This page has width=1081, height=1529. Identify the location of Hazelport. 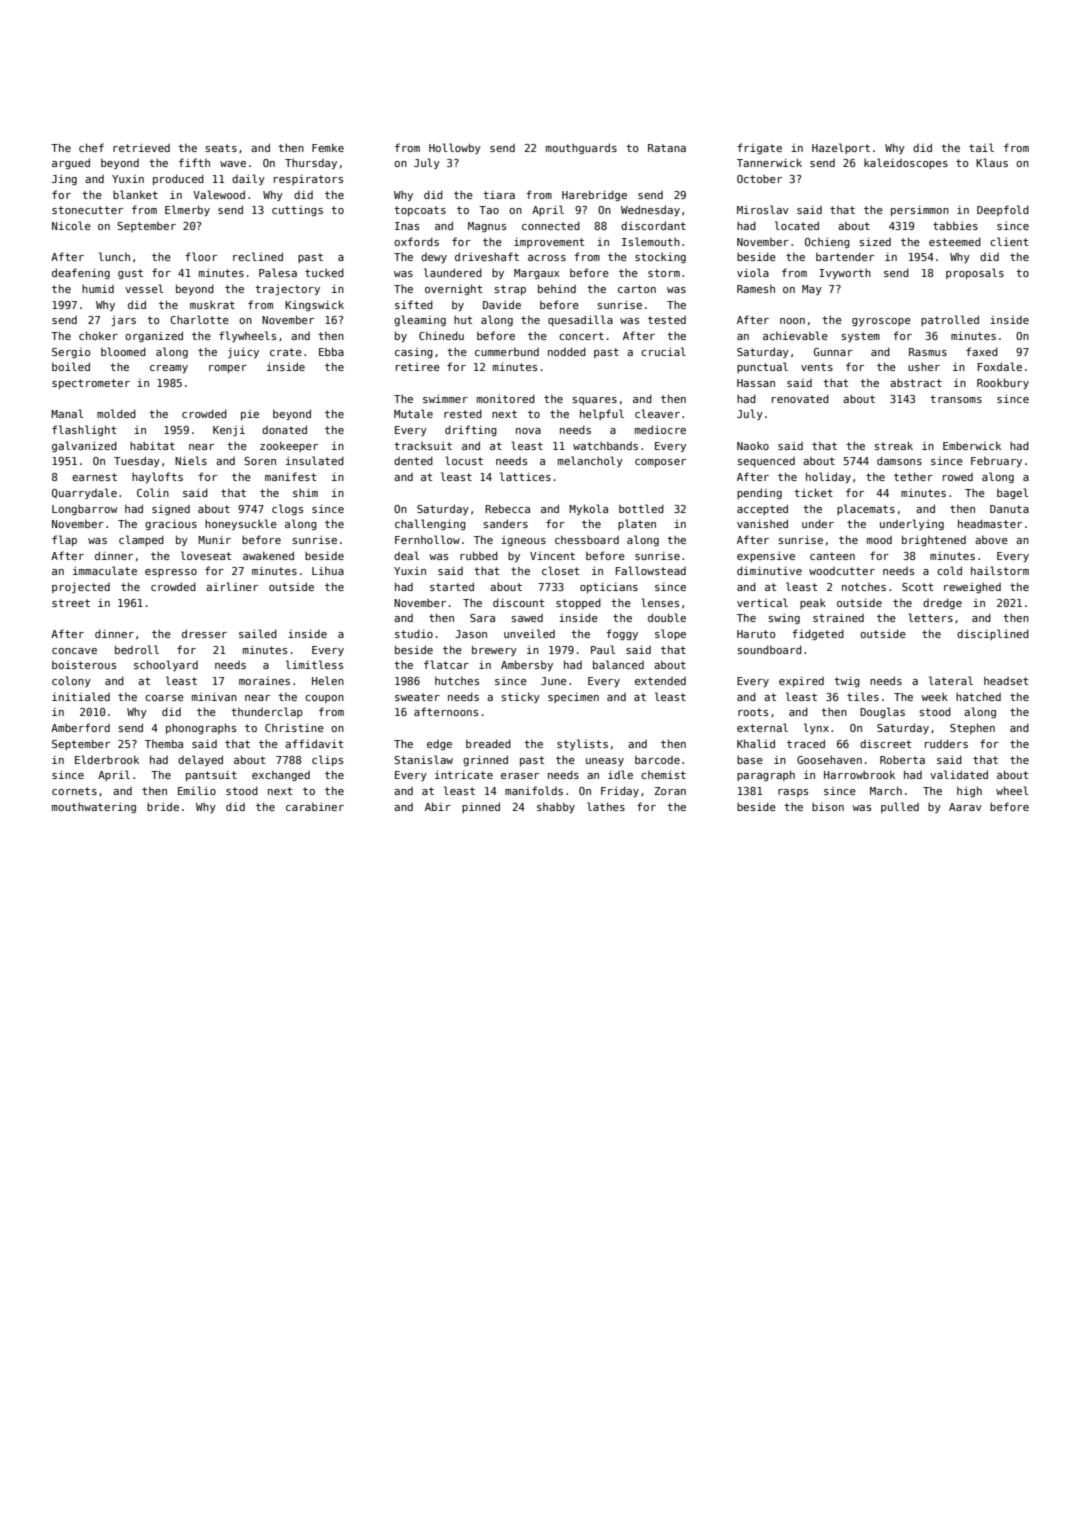
(841, 148).
